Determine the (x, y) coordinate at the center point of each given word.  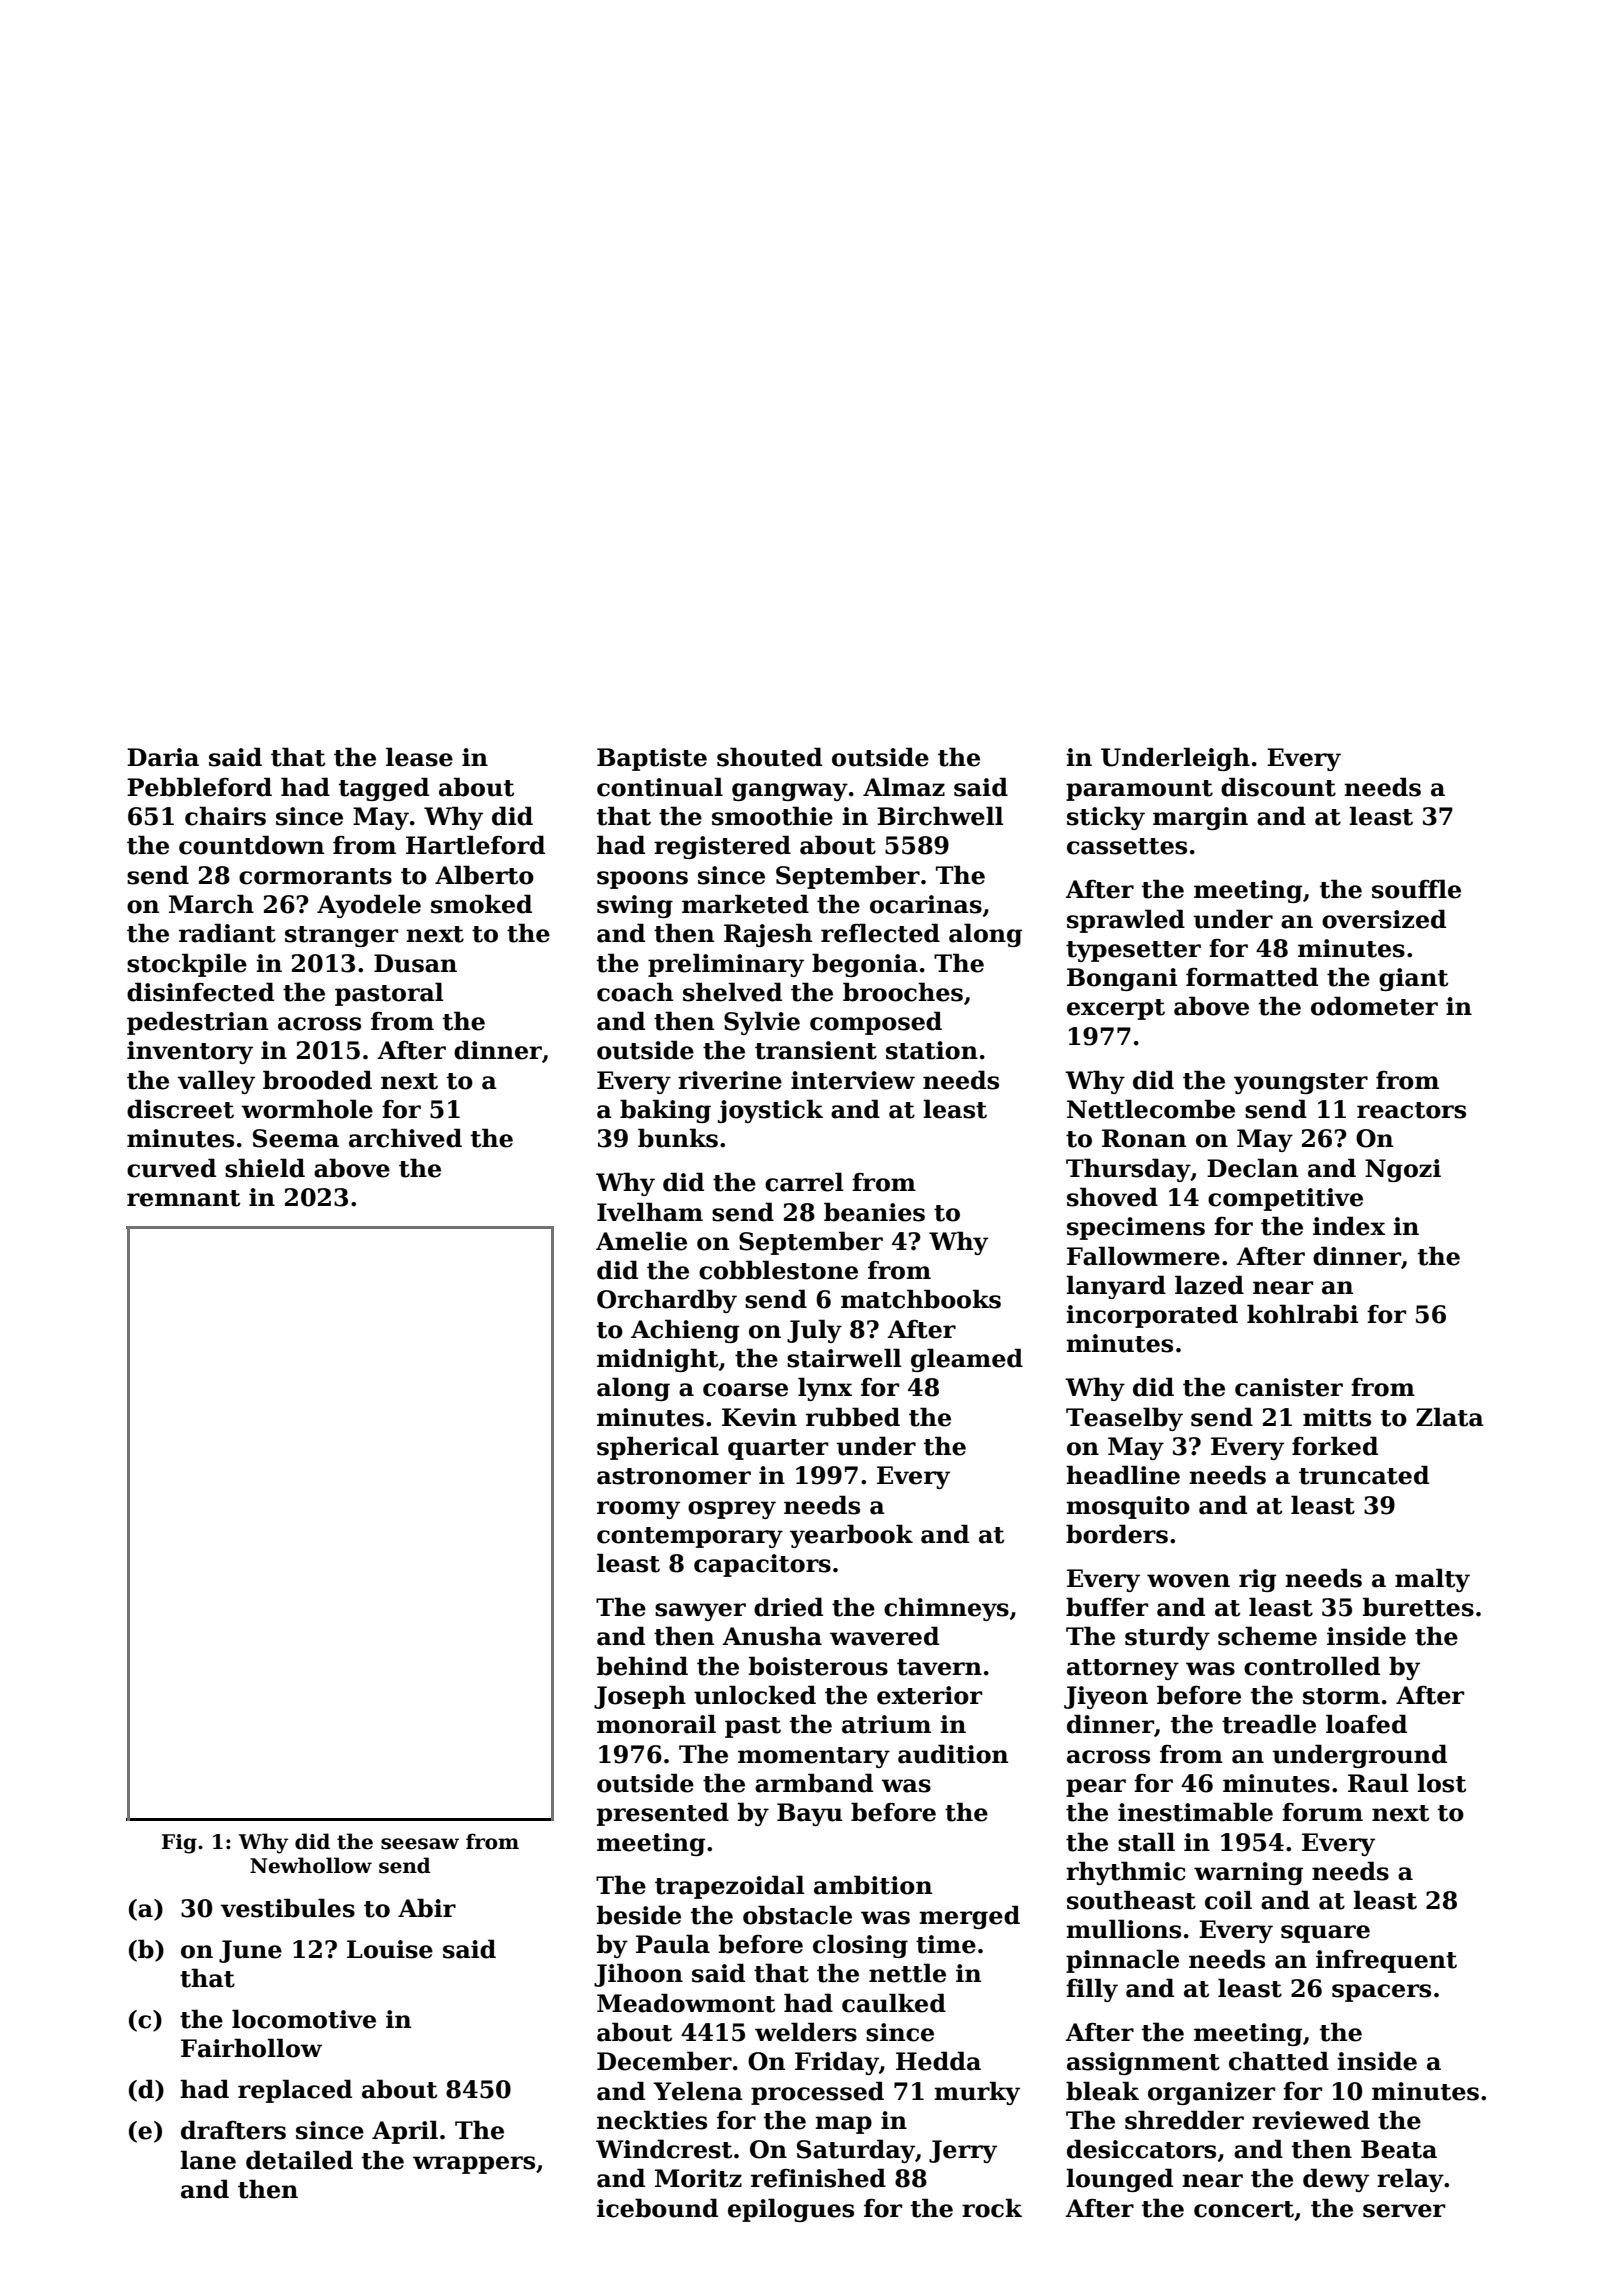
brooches (903, 992)
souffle (1416, 889)
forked (1335, 1446)
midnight (657, 1360)
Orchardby (667, 1301)
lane (208, 2160)
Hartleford (475, 845)
